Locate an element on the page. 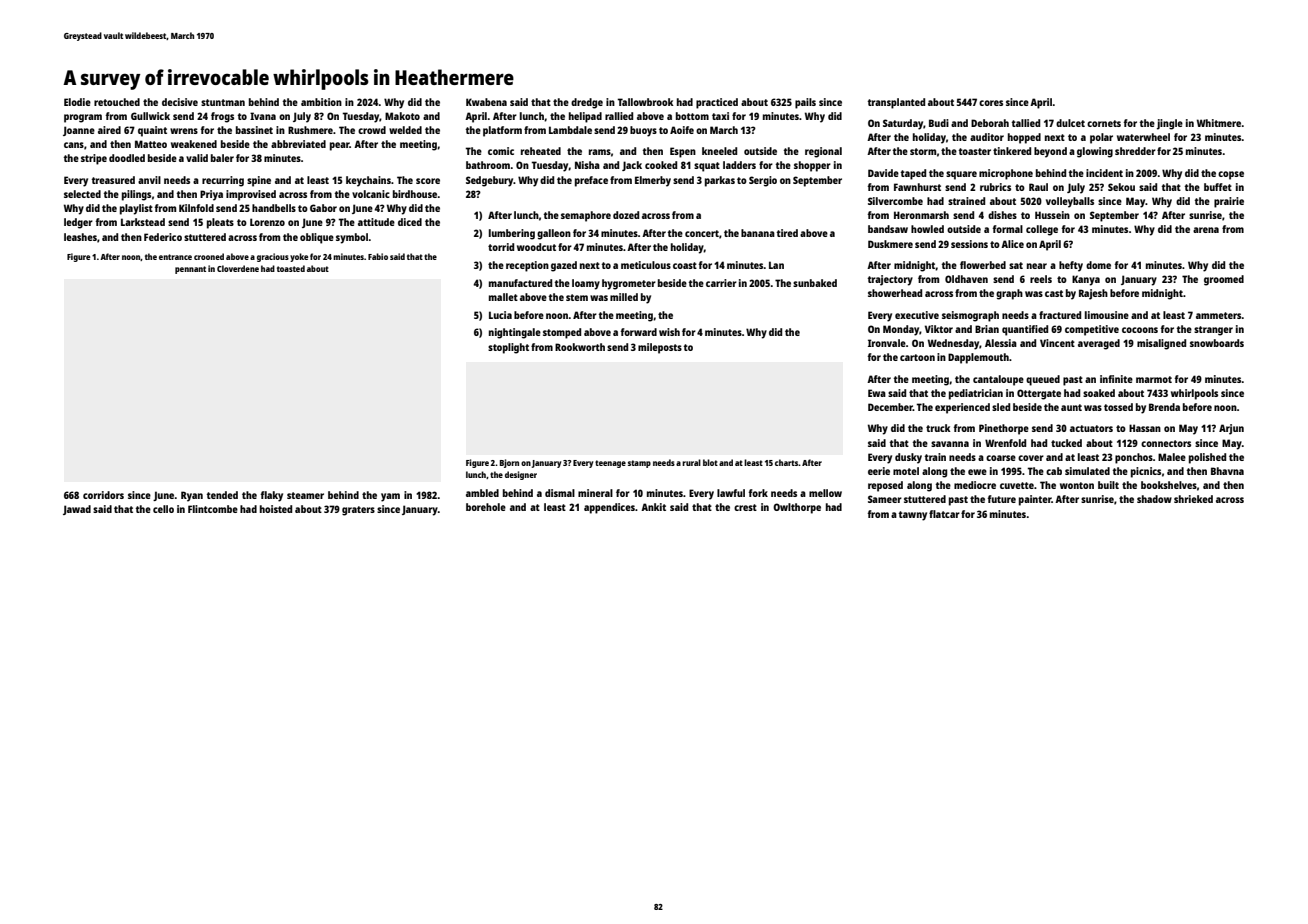  stamp is located at coordinates (639, 464).
